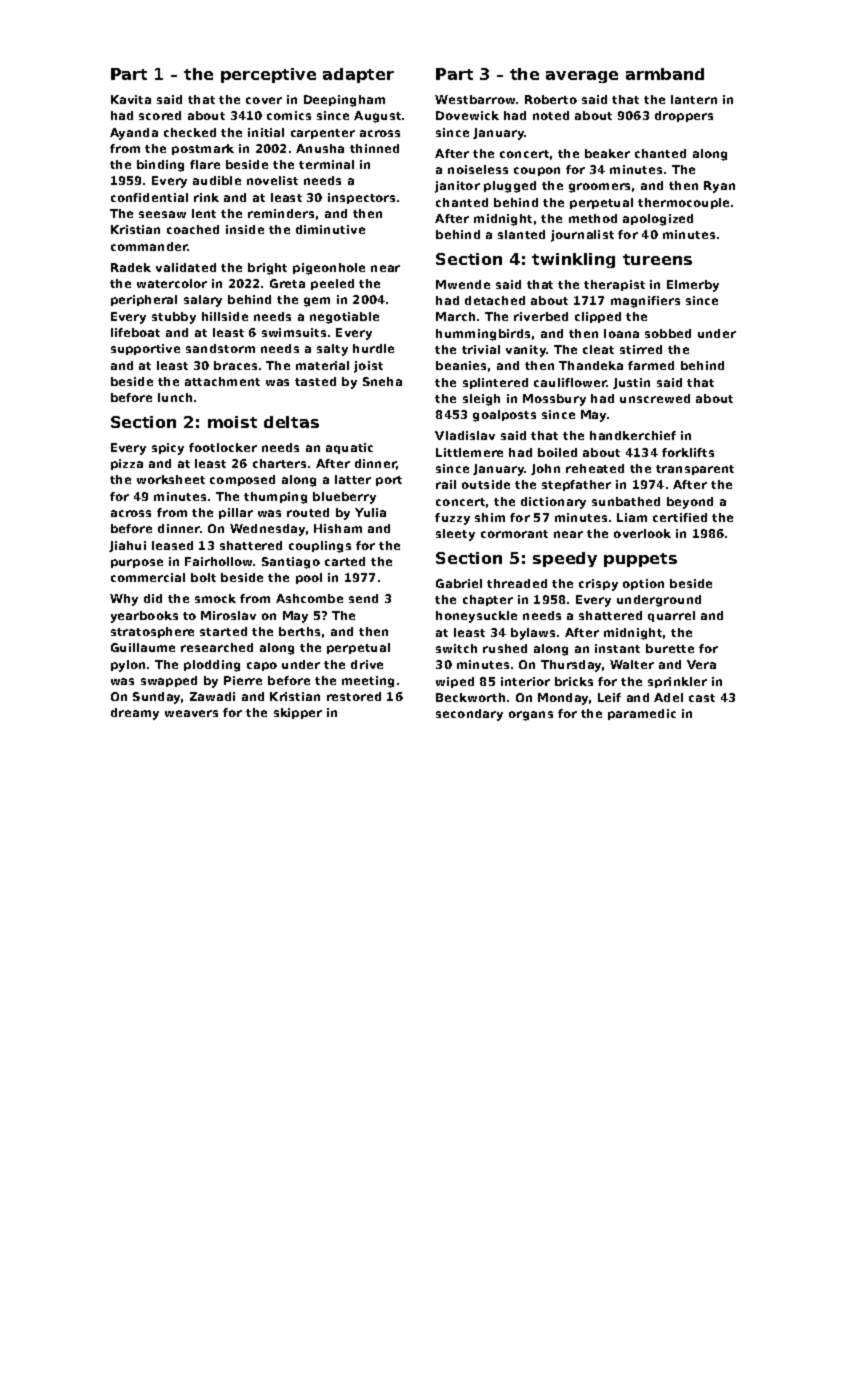  Describe the element at coordinates (695, 470) in the document. I see `transparent` at that location.
